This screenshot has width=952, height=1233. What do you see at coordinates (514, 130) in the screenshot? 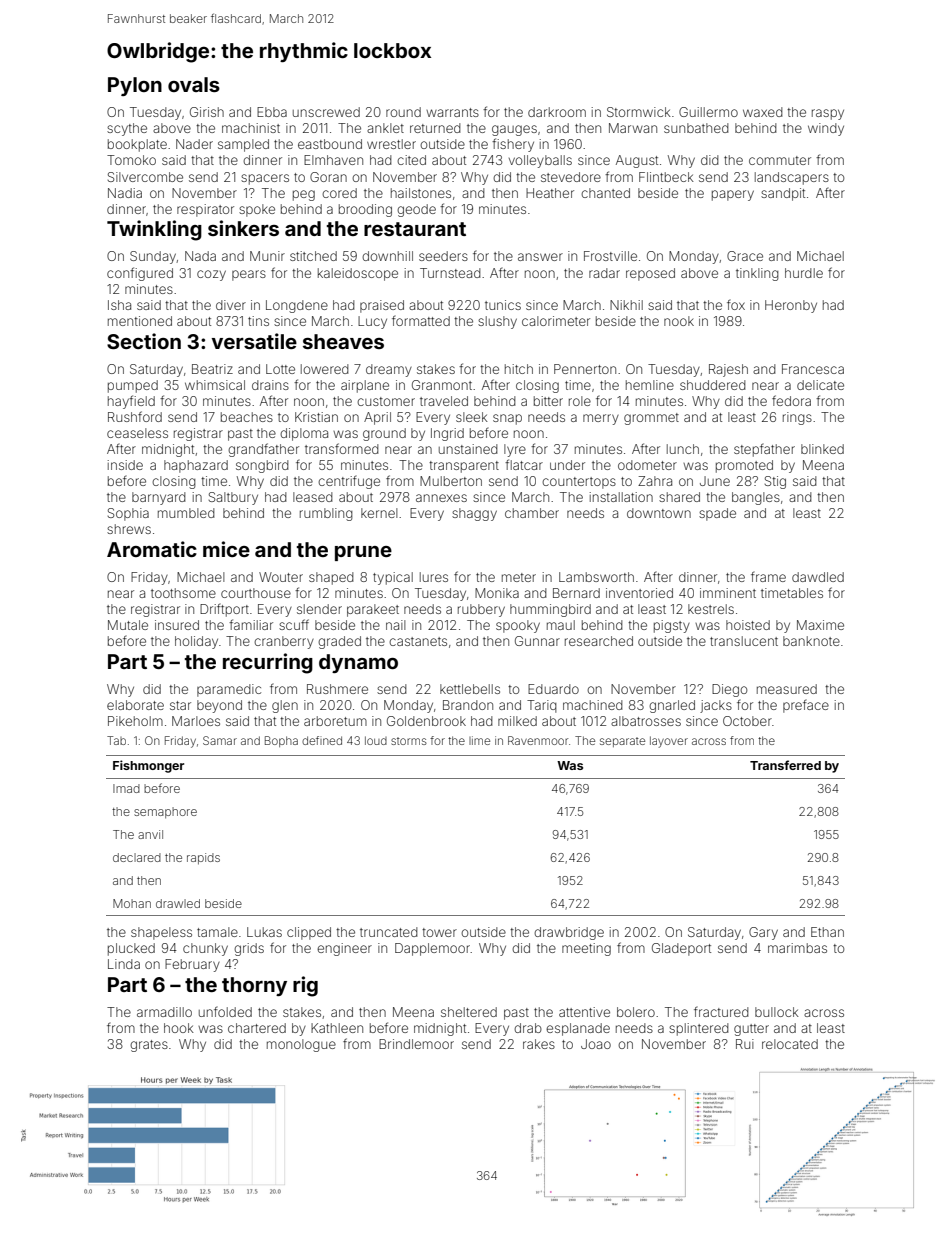
I see `gauges` at bounding box center [514, 130].
